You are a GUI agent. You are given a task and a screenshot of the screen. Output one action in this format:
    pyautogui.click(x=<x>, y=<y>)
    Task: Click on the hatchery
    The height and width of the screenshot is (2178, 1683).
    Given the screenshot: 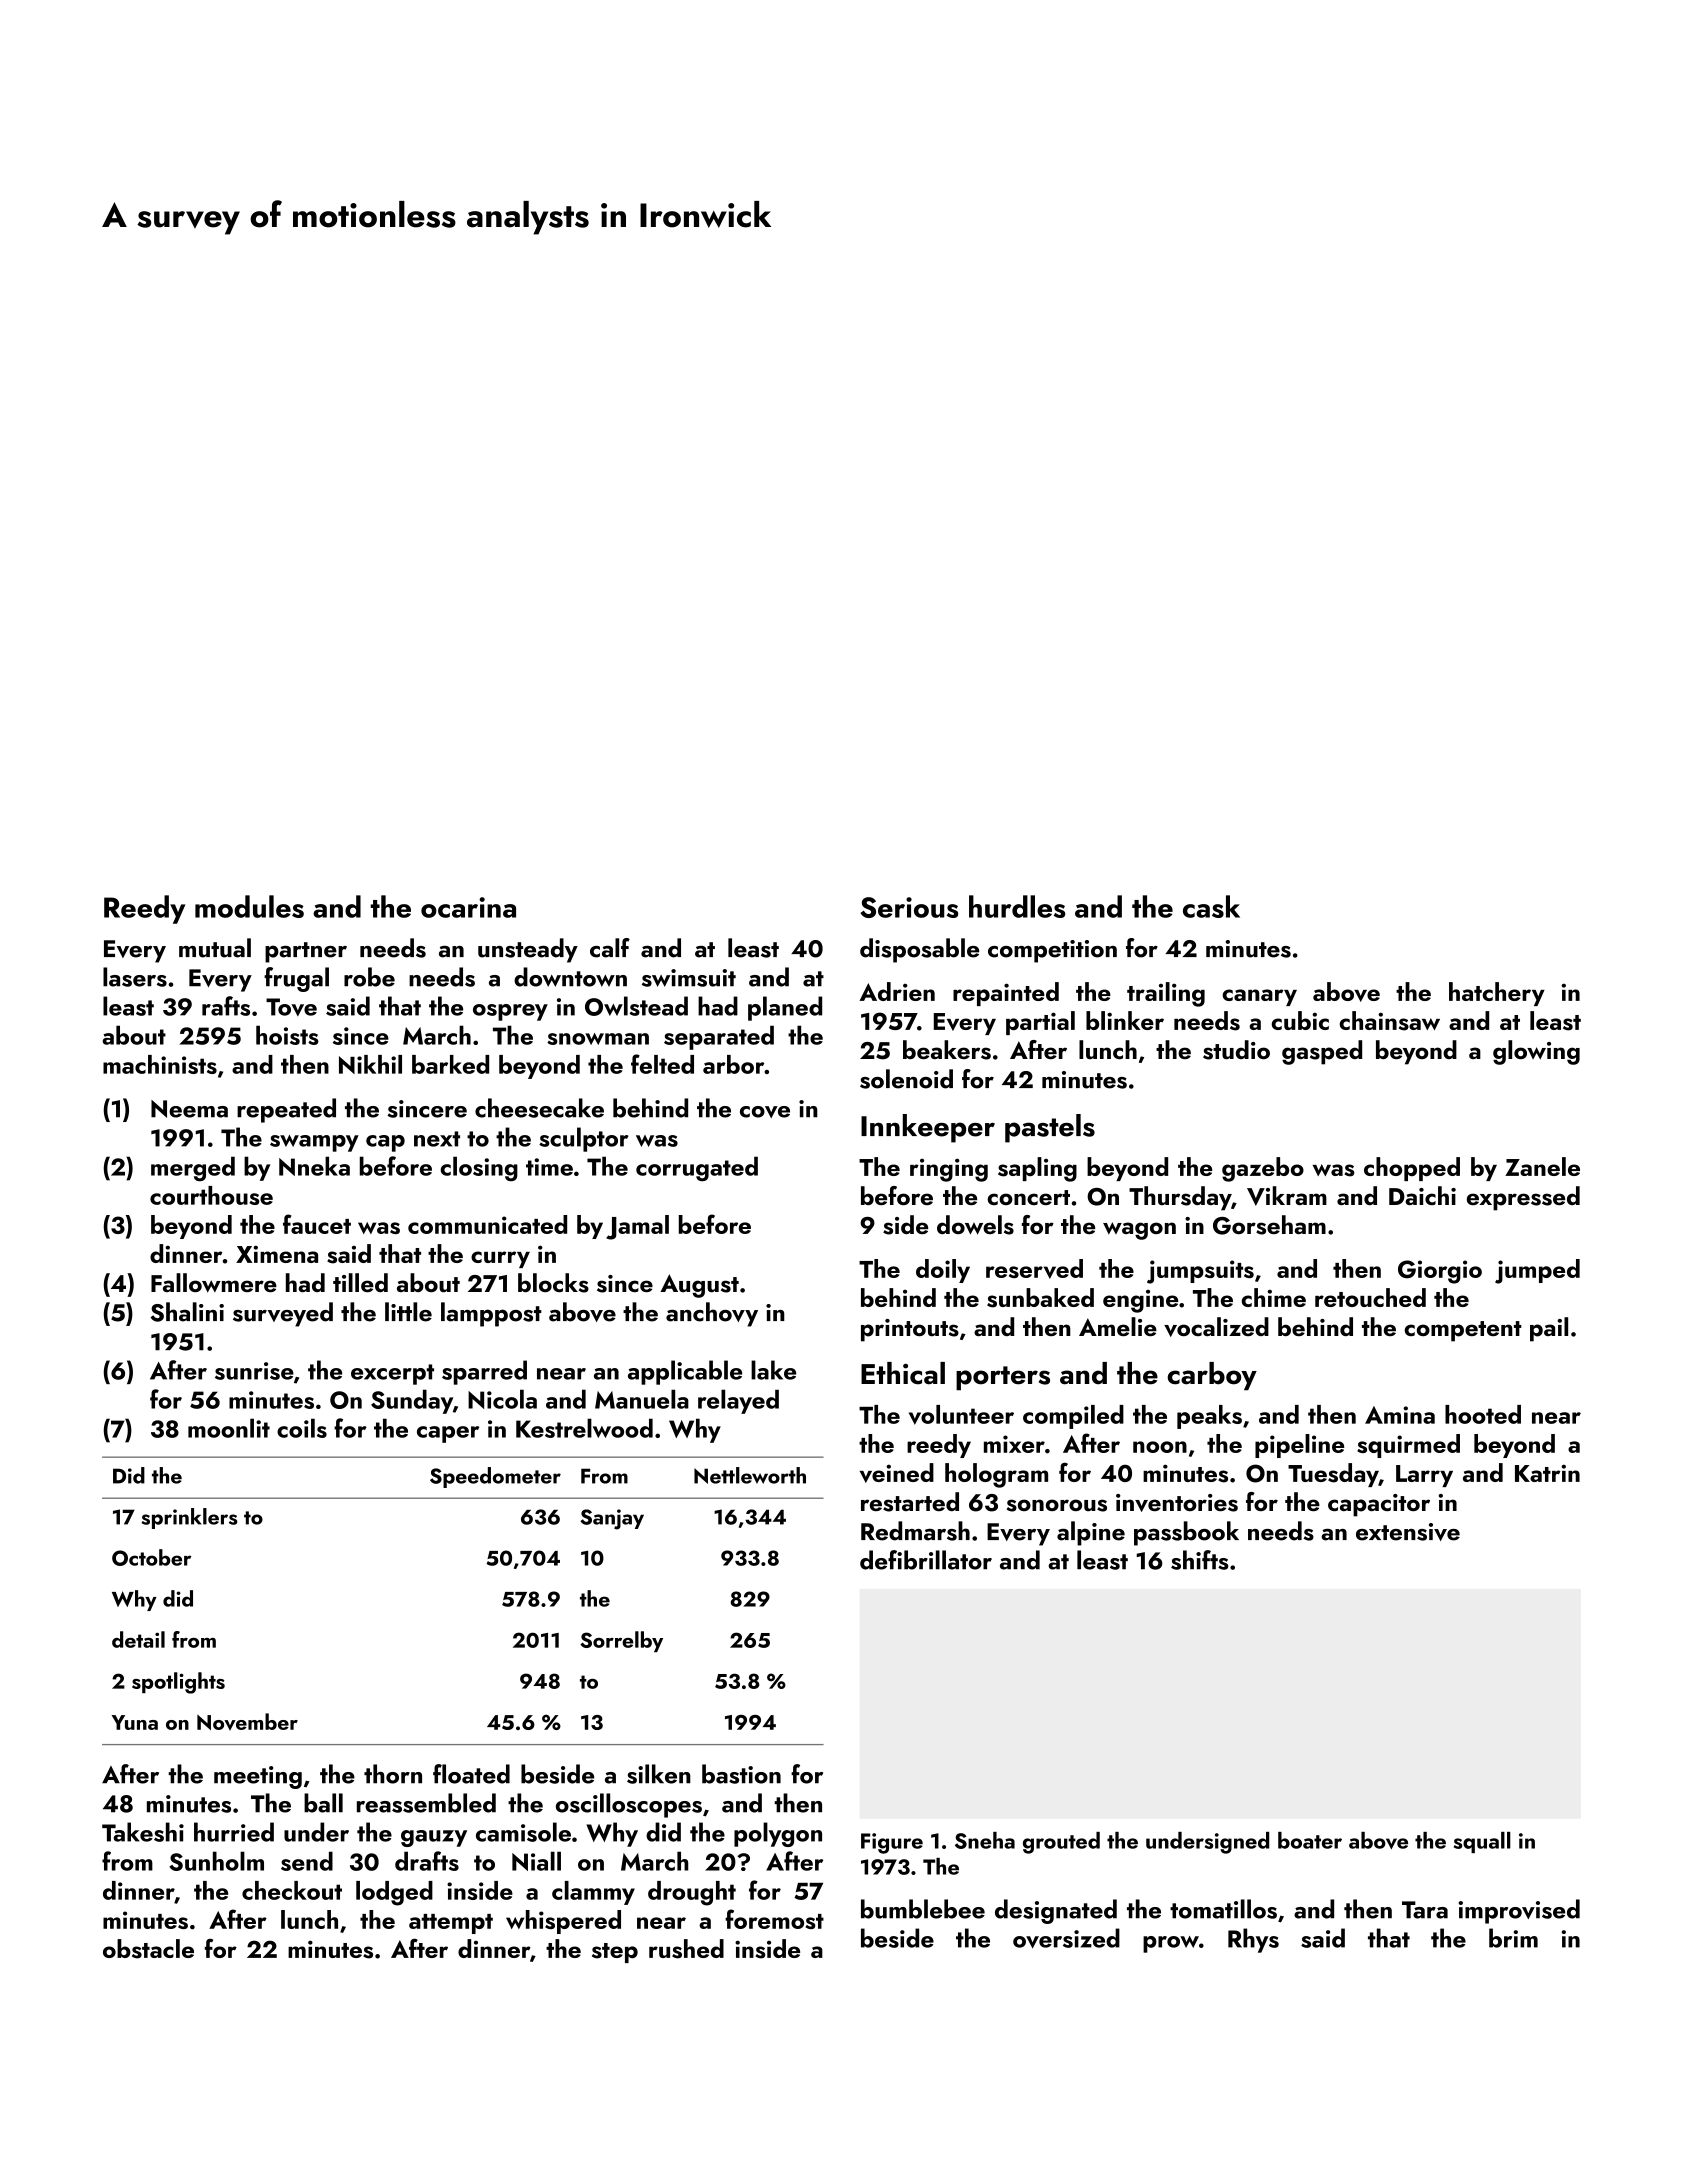 What is the action you would take?
    pyautogui.click(x=1497, y=994)
